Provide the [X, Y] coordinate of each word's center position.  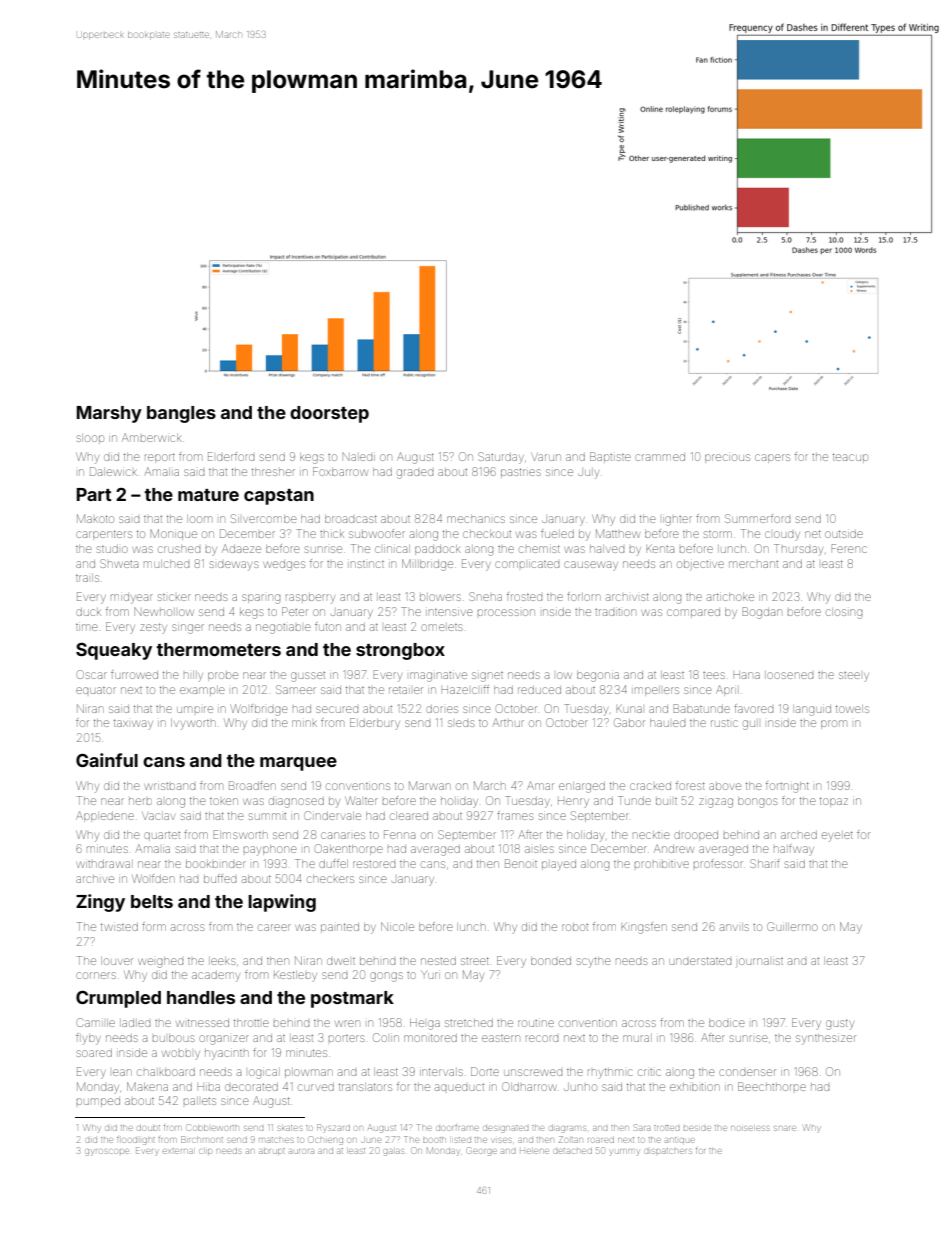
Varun [546, 457]
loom [199, 519]
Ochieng [326, 1139]
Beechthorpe [772, 1086]
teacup [850, 457]
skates [290, 1128]
